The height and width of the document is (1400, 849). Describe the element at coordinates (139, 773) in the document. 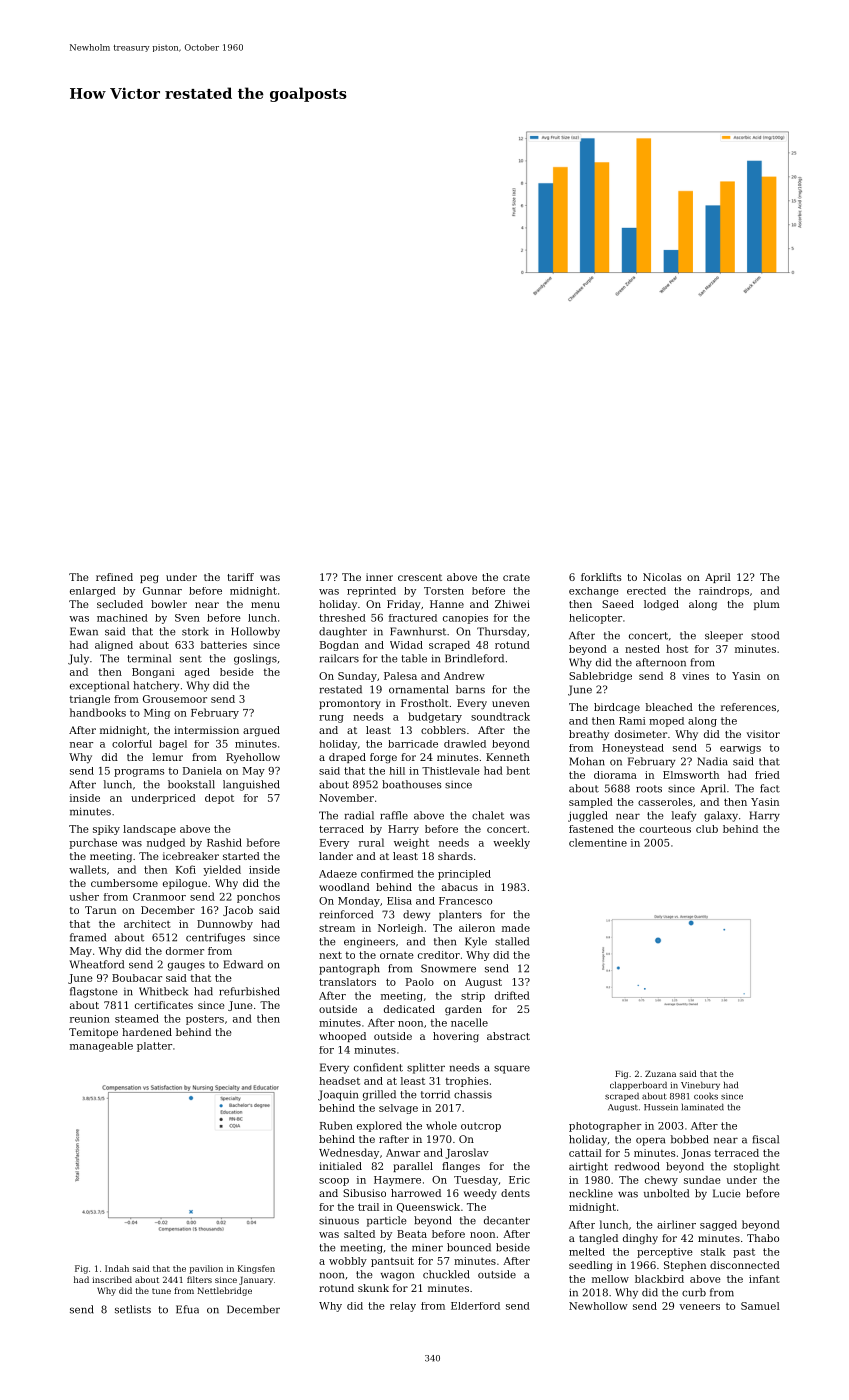

I see `programs` at that location.
